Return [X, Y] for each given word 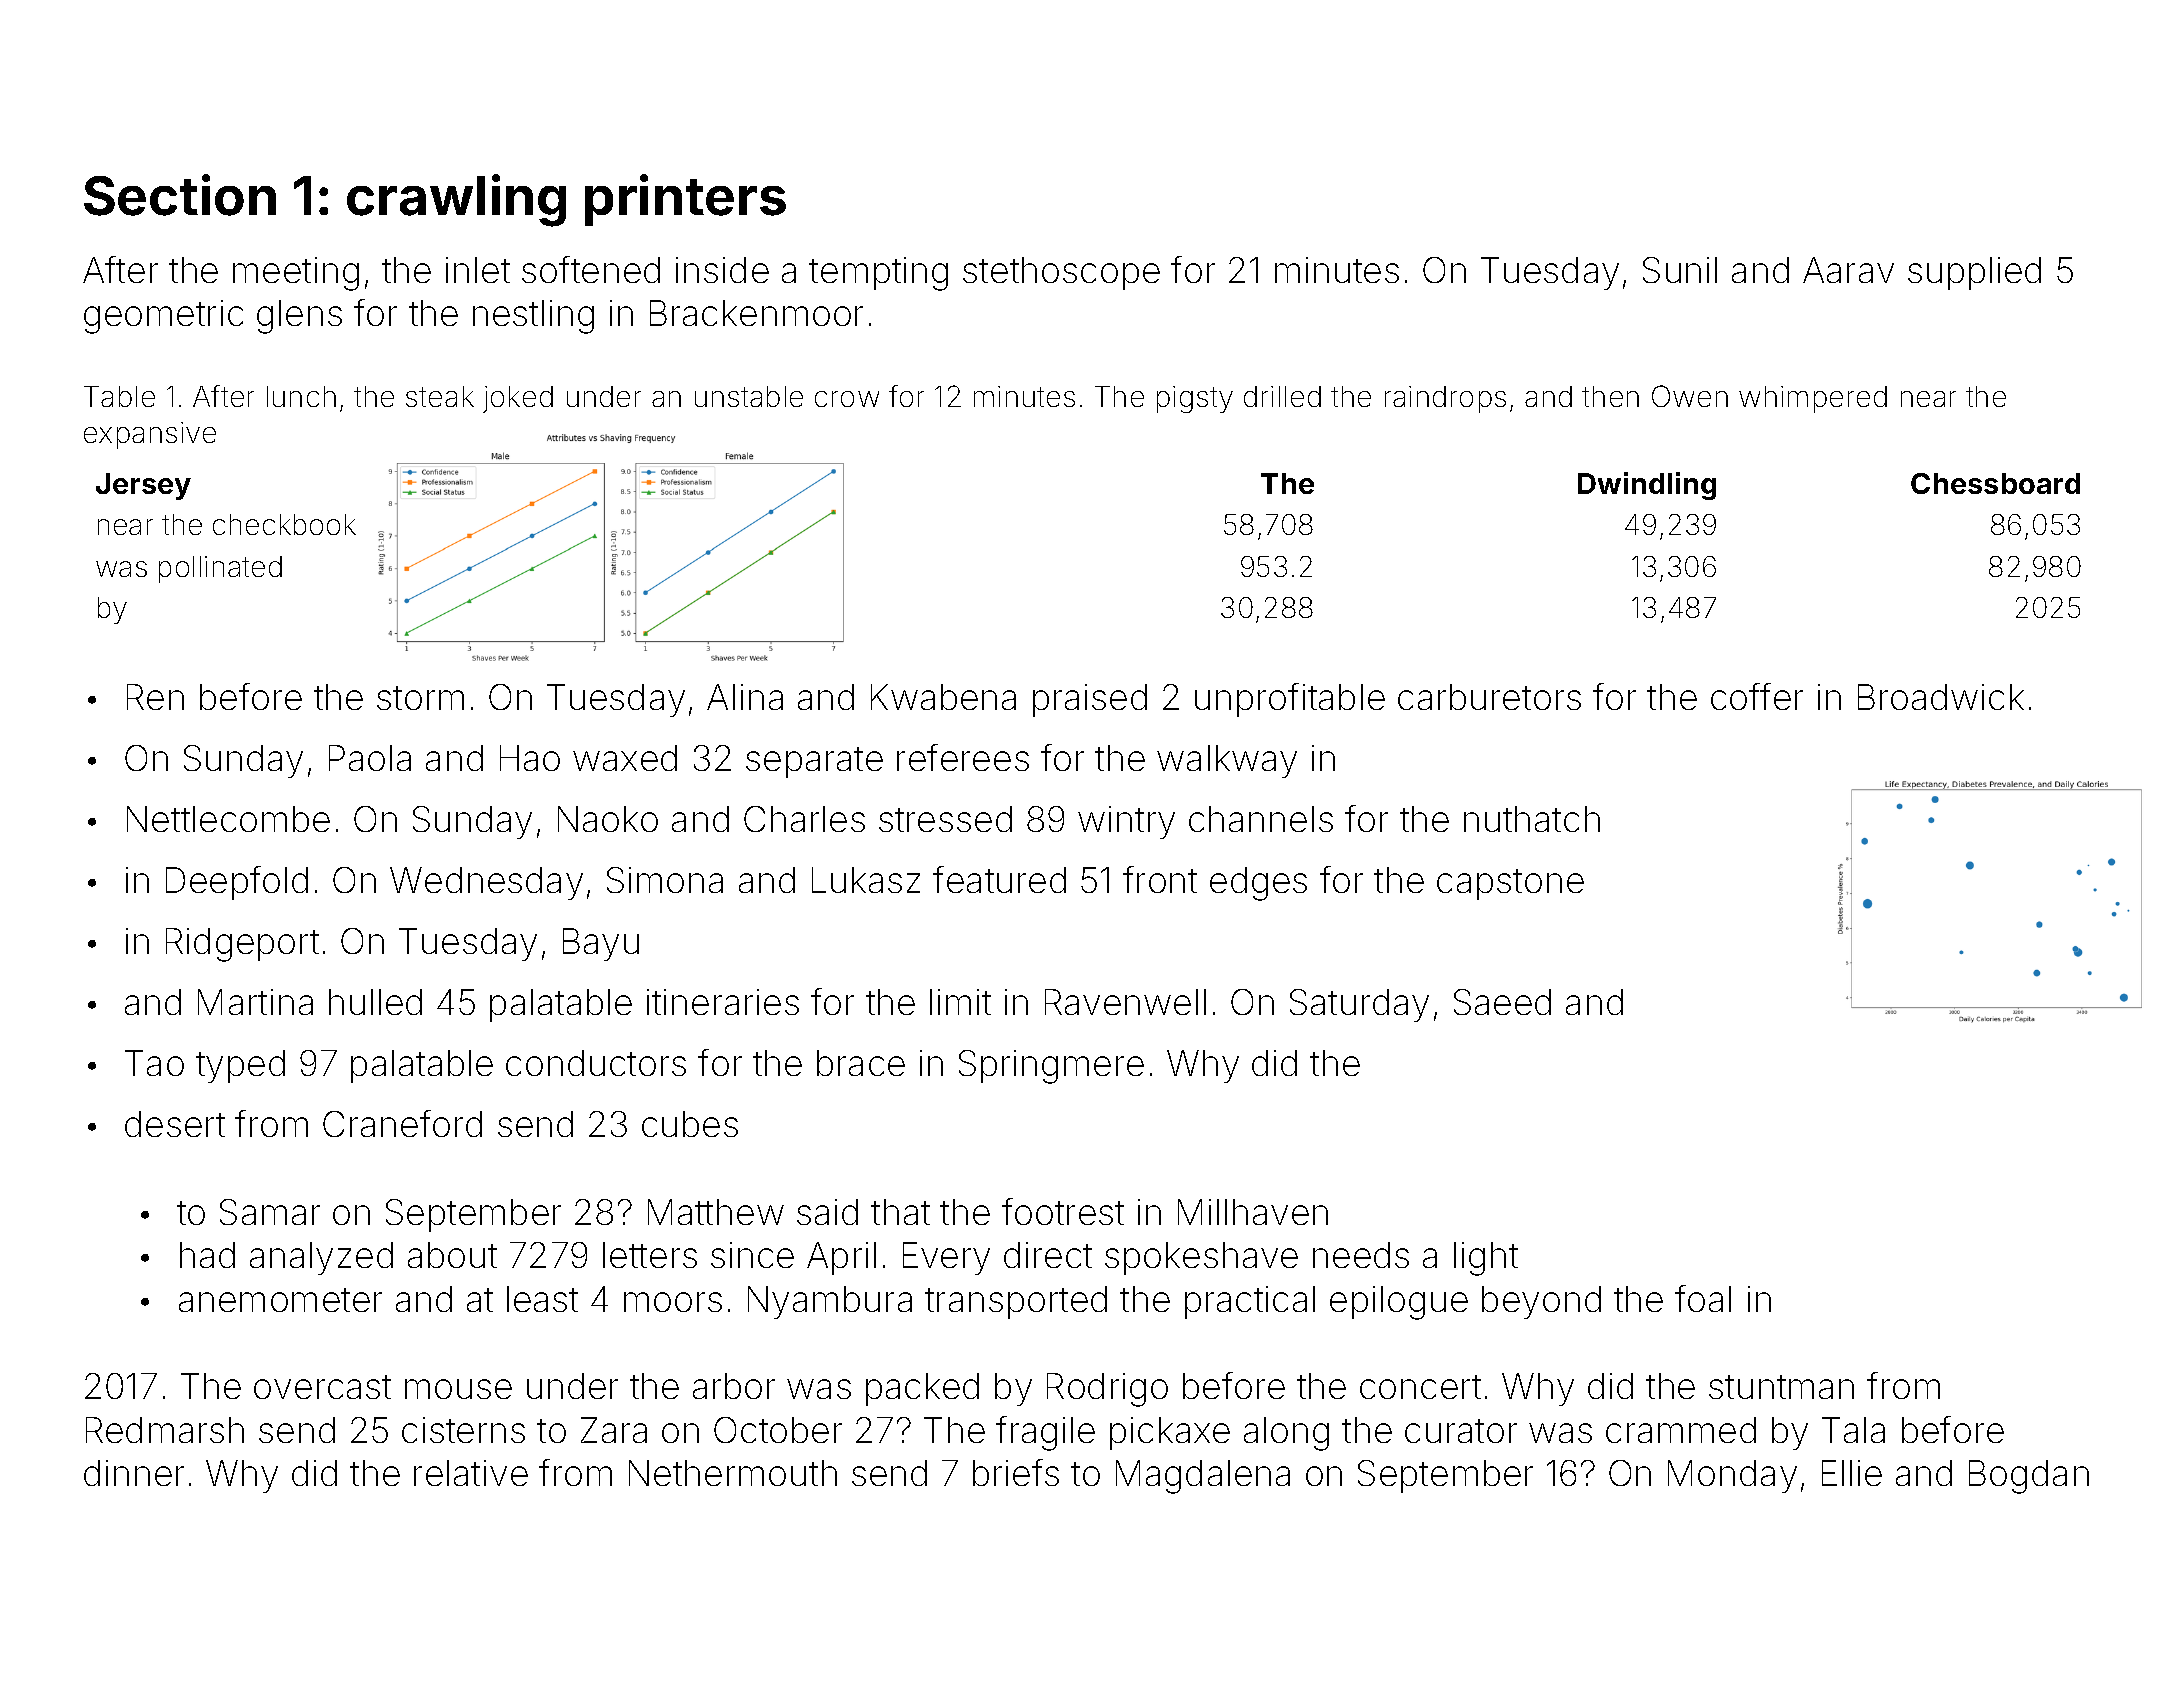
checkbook [284, 524]
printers [685, 200]
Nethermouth [733, 1473]
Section [180, 195]
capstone [1510, 884]
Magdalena [1203, 1477]
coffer [1757, 696]
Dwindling [1647, 486]
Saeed [1502, 1002]
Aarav [1848, 270]
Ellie [1852, 1473]
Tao [154, 1063]
